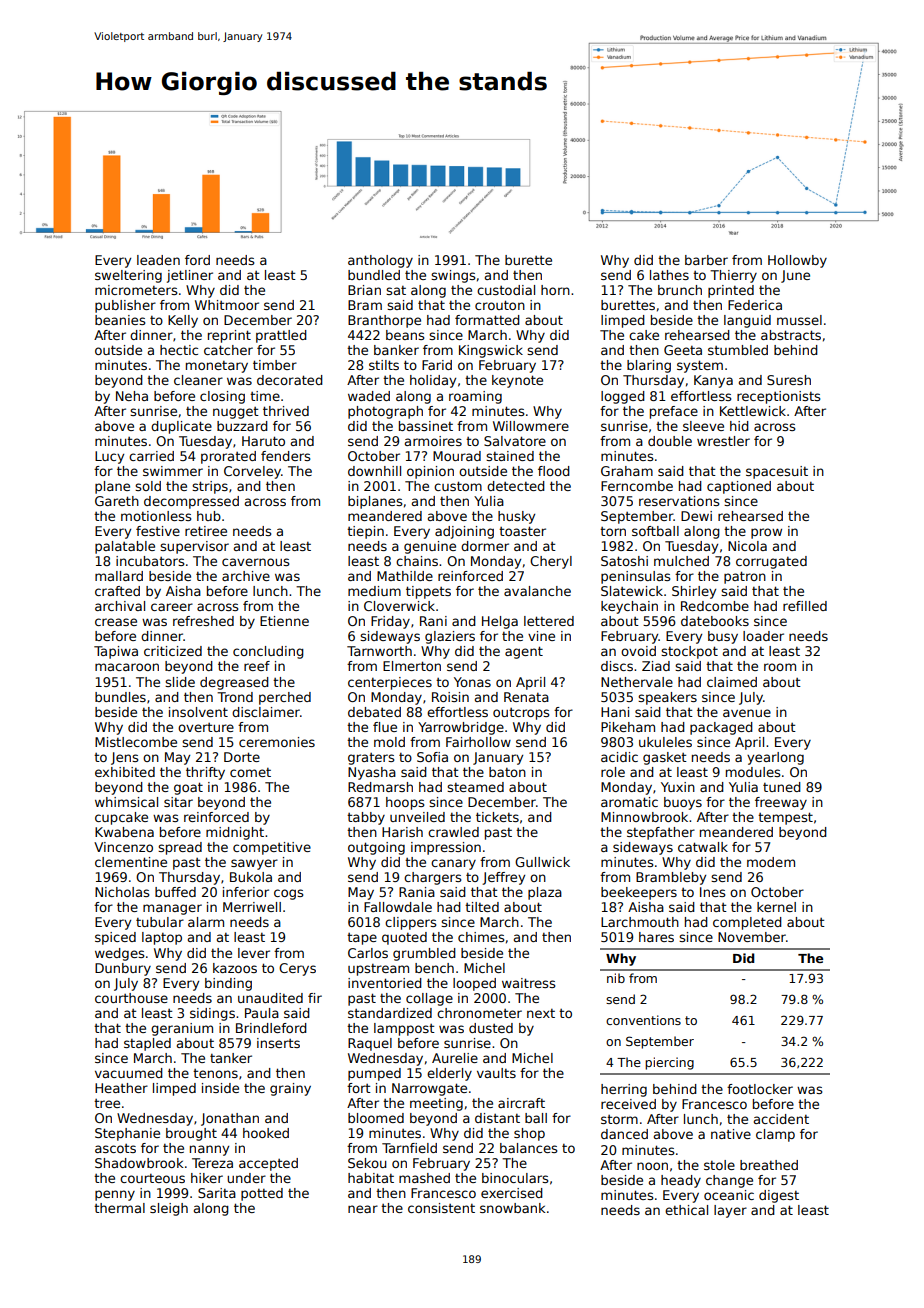 The width and height of the document is (924, 1308). I want to click on consistent, so click(441, 1208).
